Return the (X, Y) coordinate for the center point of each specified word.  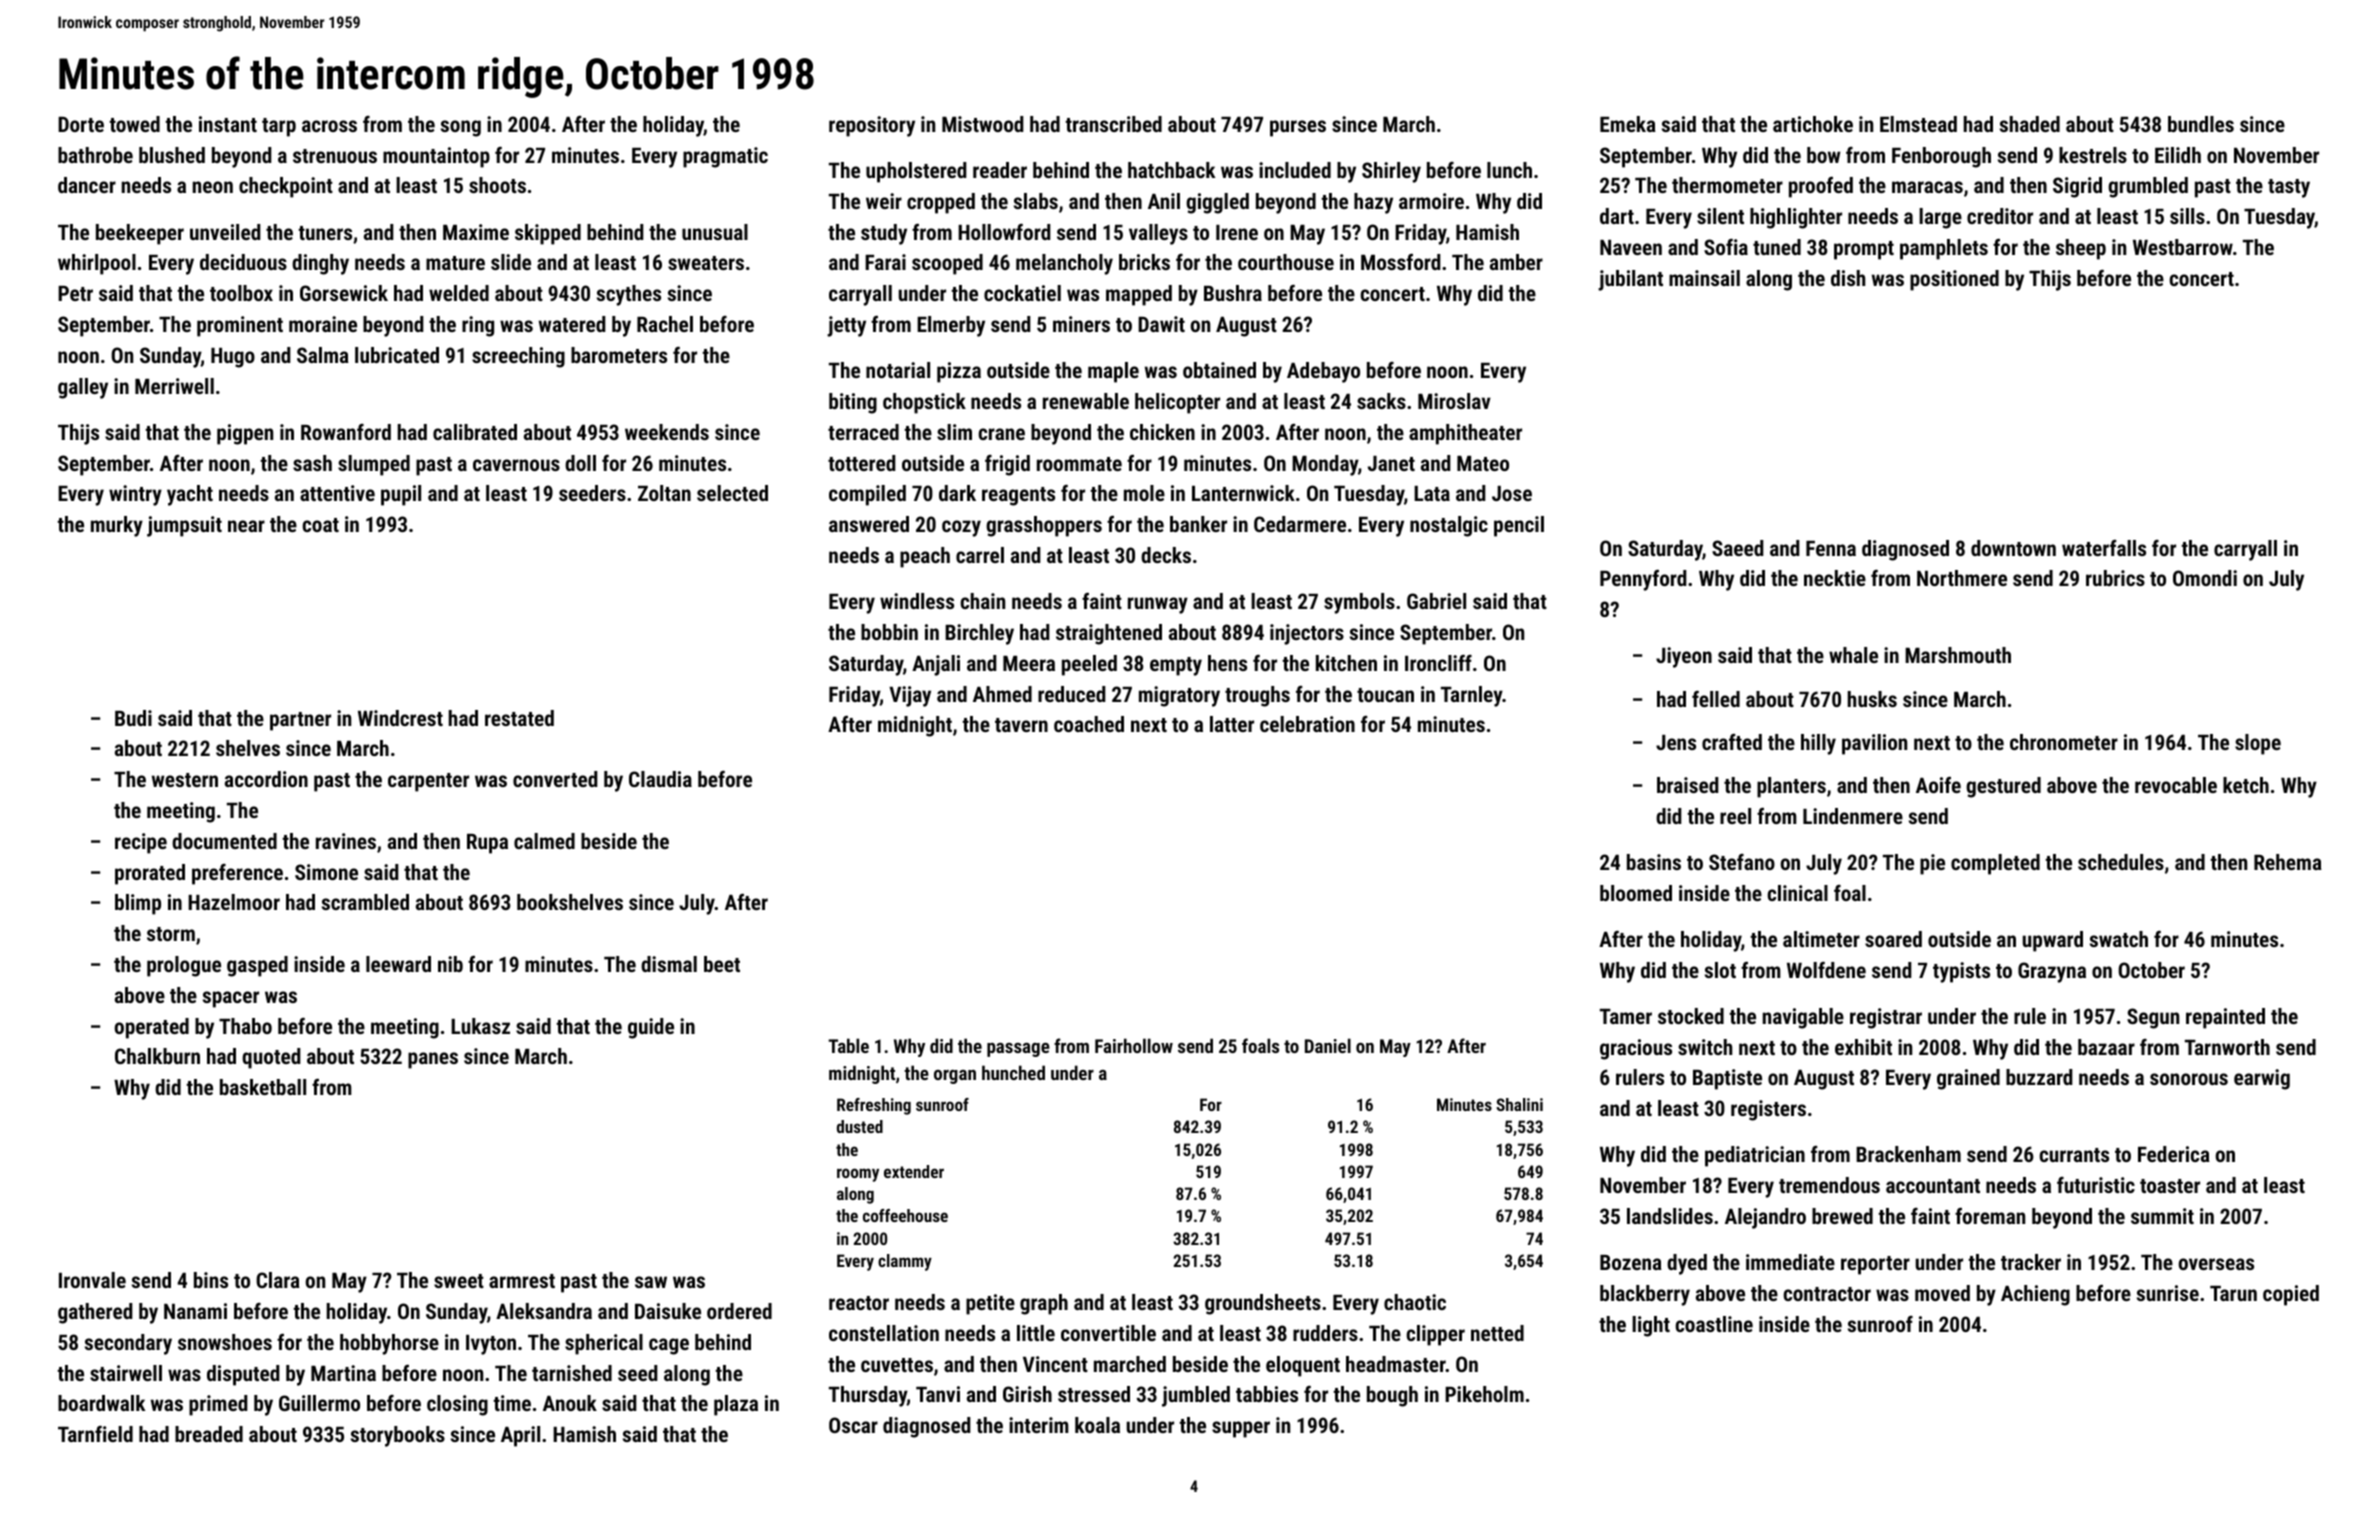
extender (914, 1171)
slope (2258, 744)
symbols (1359, 603)
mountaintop (436, 157)
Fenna (1831, 548)
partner (300, 721)
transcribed (1113, 124)
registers (1768, 1110)
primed (218, 1405)
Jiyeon (1684, 657)
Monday (1325, 465)
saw (651, 1282)
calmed (544, 841)
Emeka (1628, 124)
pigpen (245, 434)
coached (1089, 724)
